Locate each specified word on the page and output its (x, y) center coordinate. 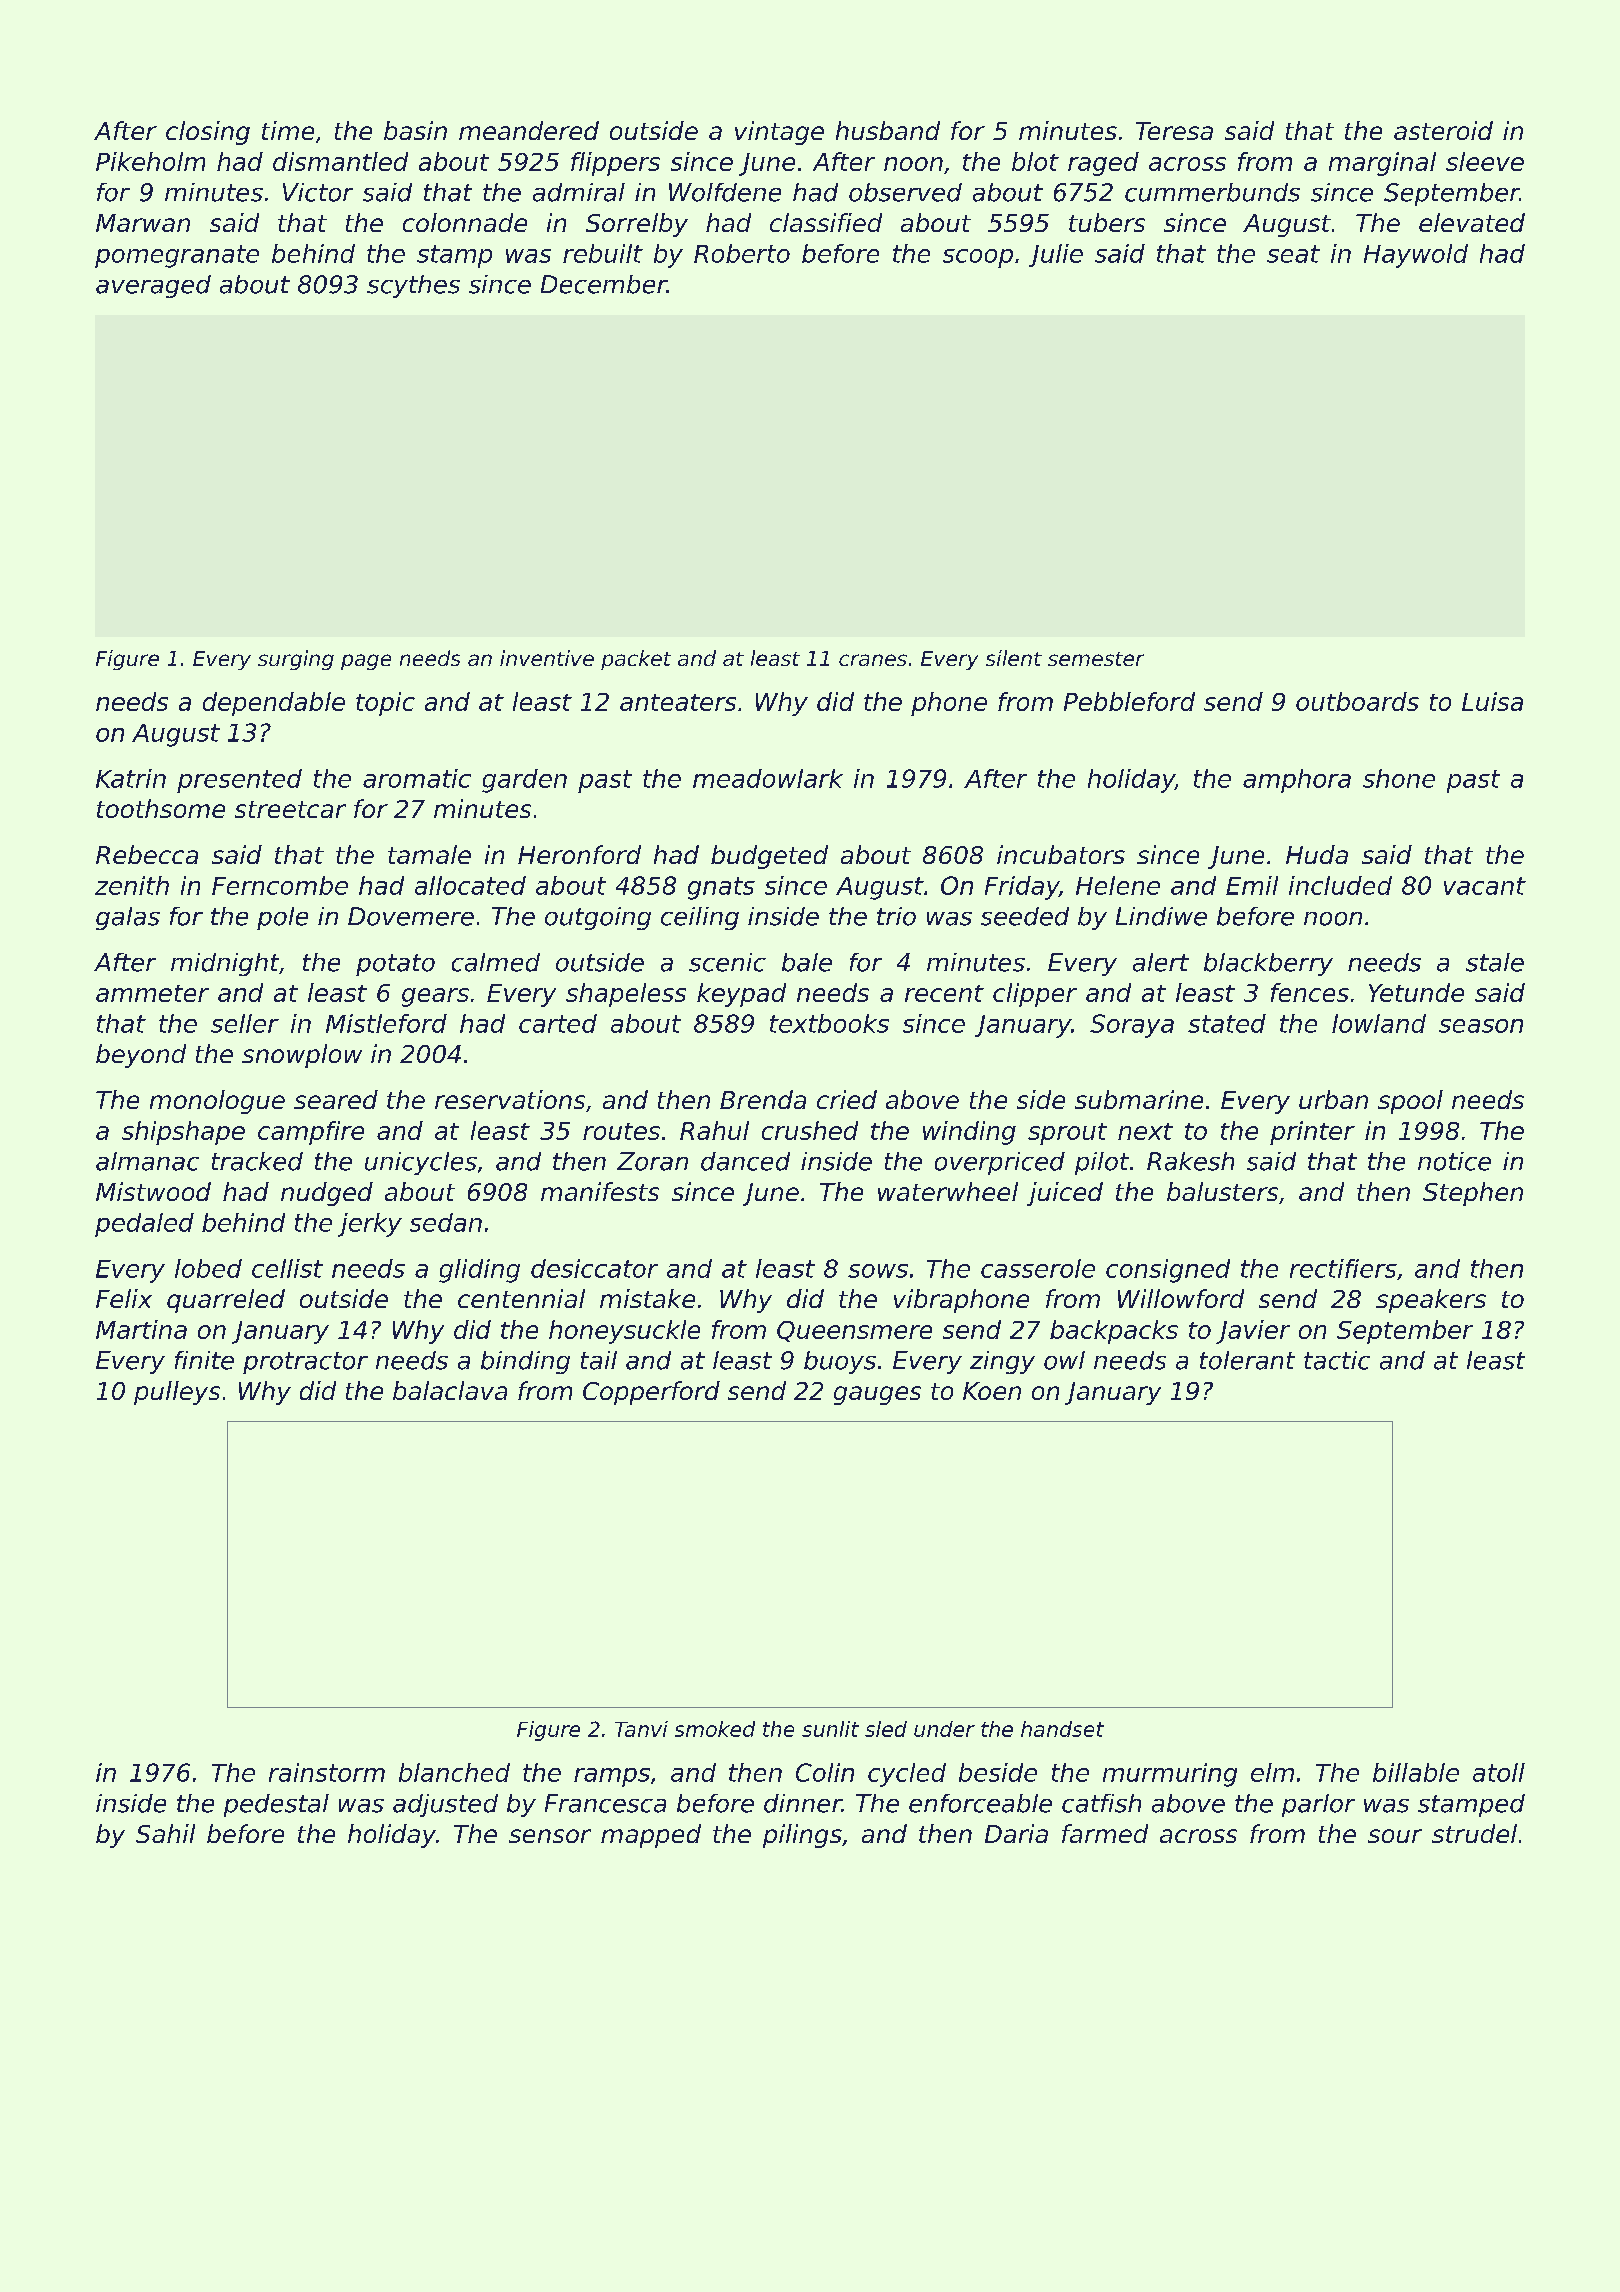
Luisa (1492, 701)
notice (1454, 1161)
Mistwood (153, 1191)
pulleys (177, 1393)
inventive (547, 658)
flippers (615, 164)
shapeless (626, 995)
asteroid (1443, 130)
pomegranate (177, 256)
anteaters (678, 702)
